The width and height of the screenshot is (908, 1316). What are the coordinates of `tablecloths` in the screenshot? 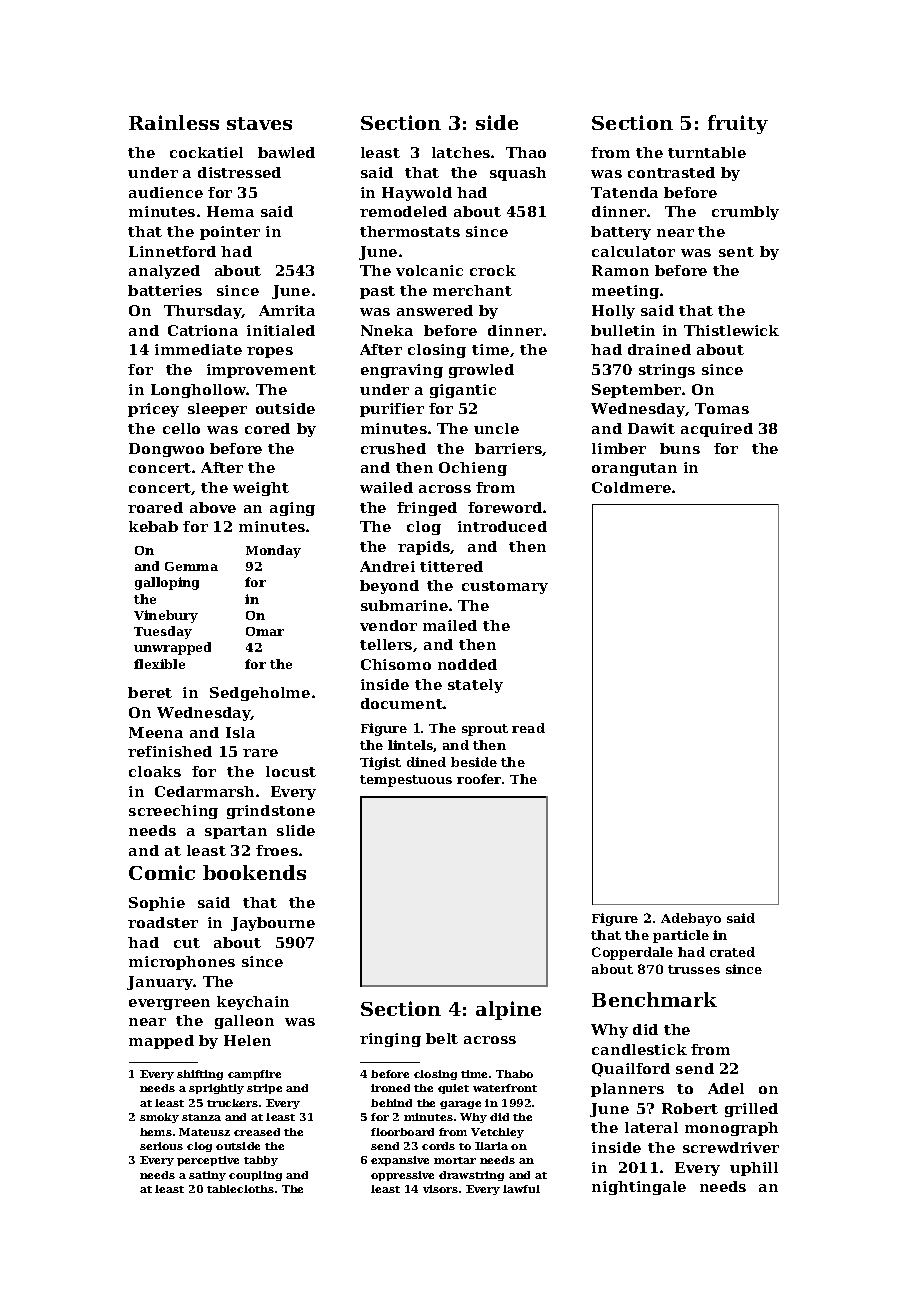 It's located at (240, 1189).
